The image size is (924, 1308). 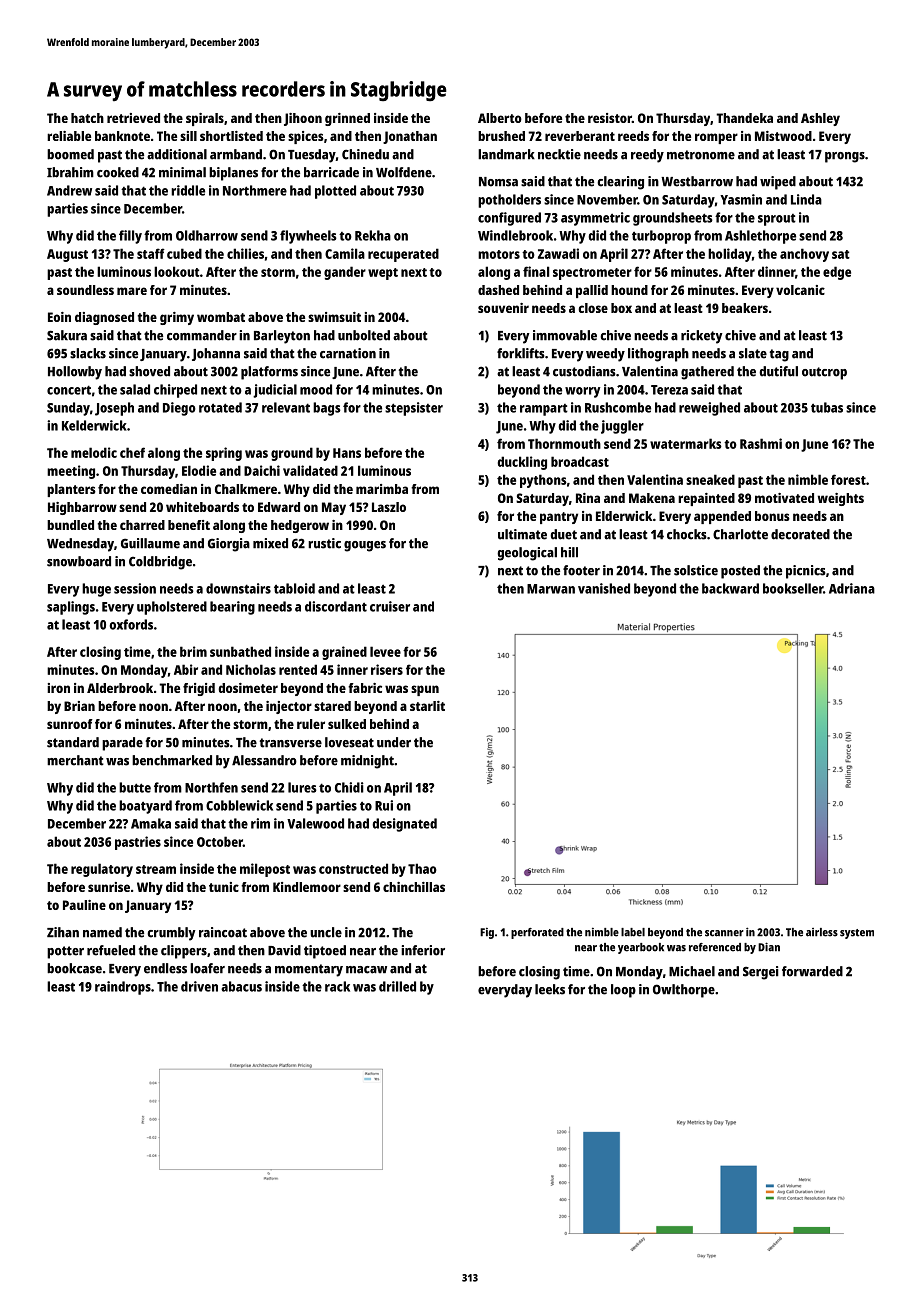 What do you see at coordinates (255, 190) in the image?
I see `Northmere` at bounding box center [255, 190].
